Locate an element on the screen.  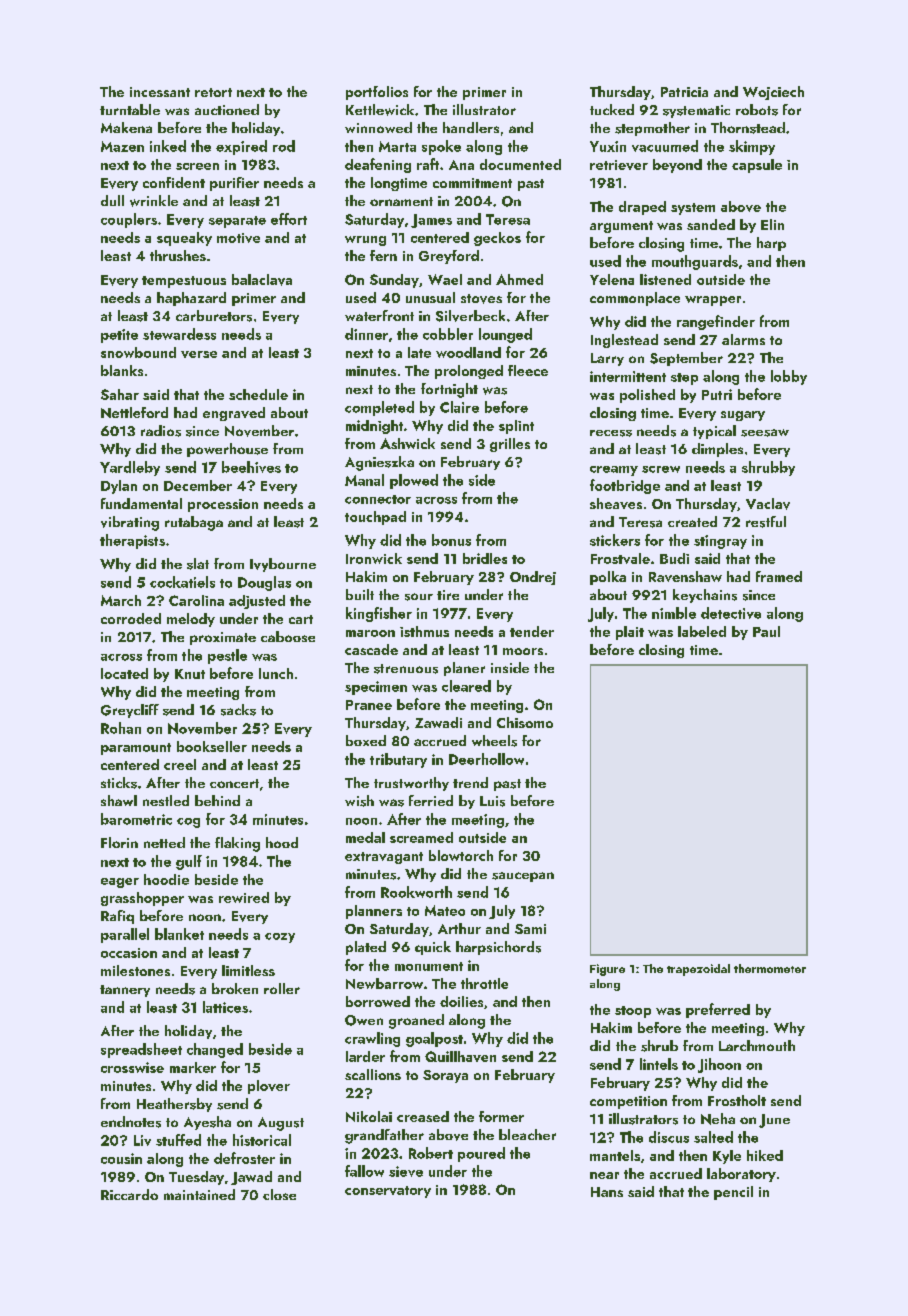
boxed is located at coordinates (366, 740).
